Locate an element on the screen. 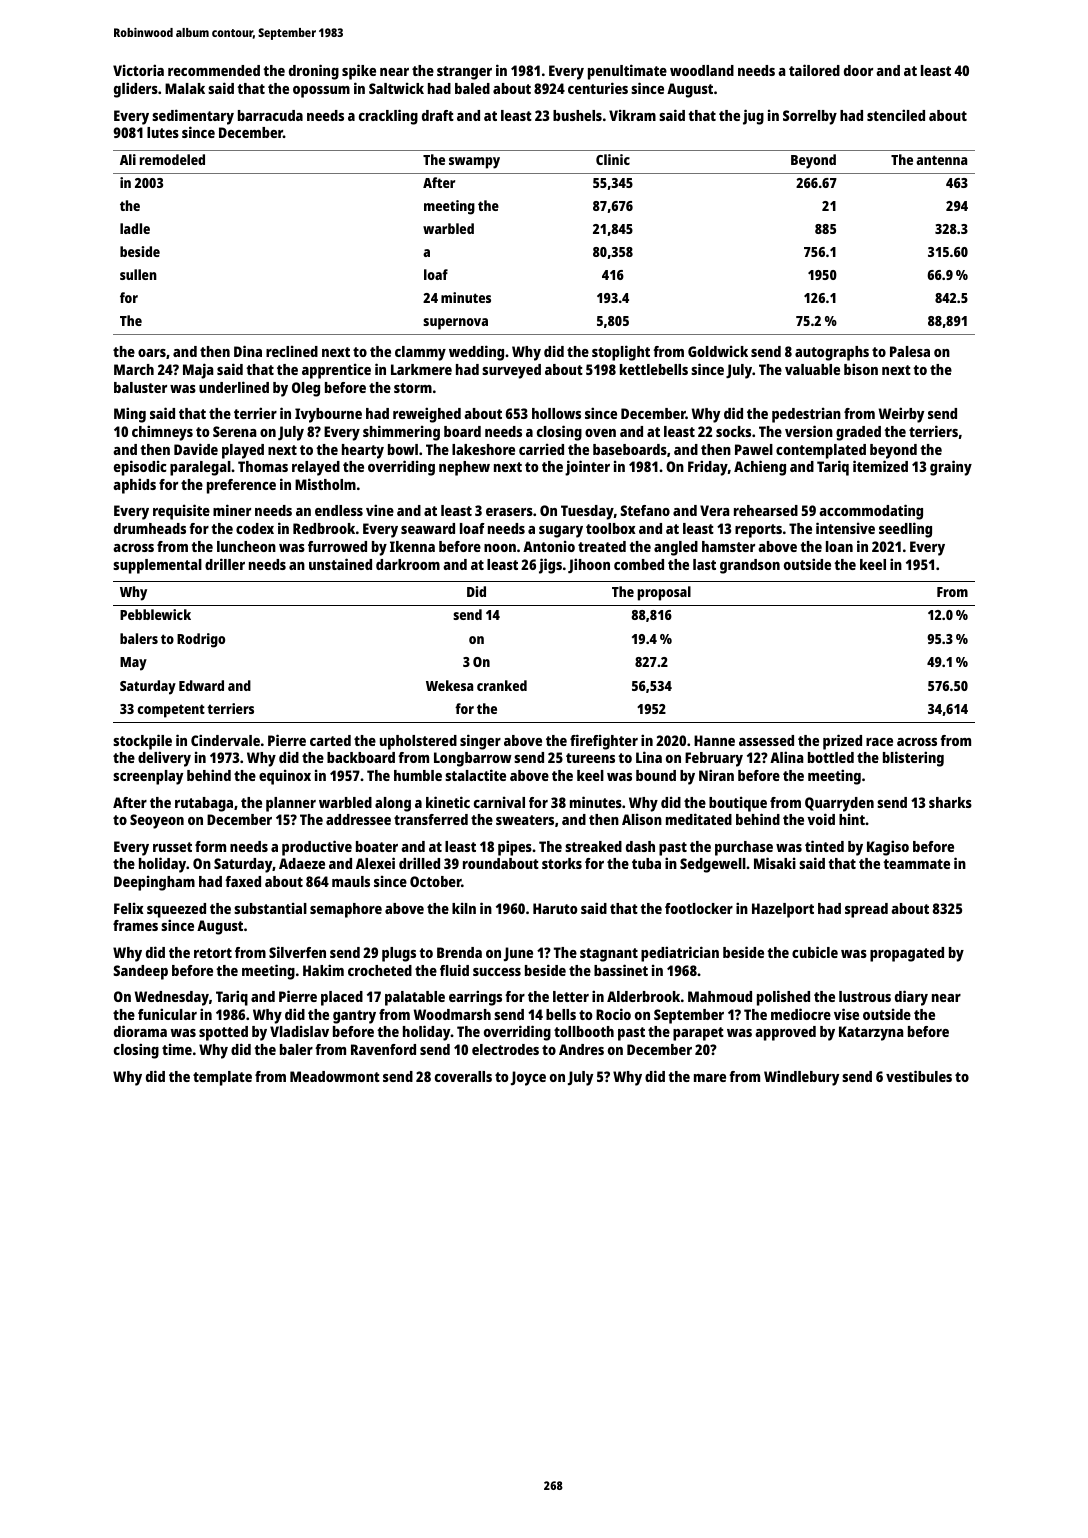 The height and width of the screenshot is (1538, 1088). Thomas is located at coordinates (263, 466).
